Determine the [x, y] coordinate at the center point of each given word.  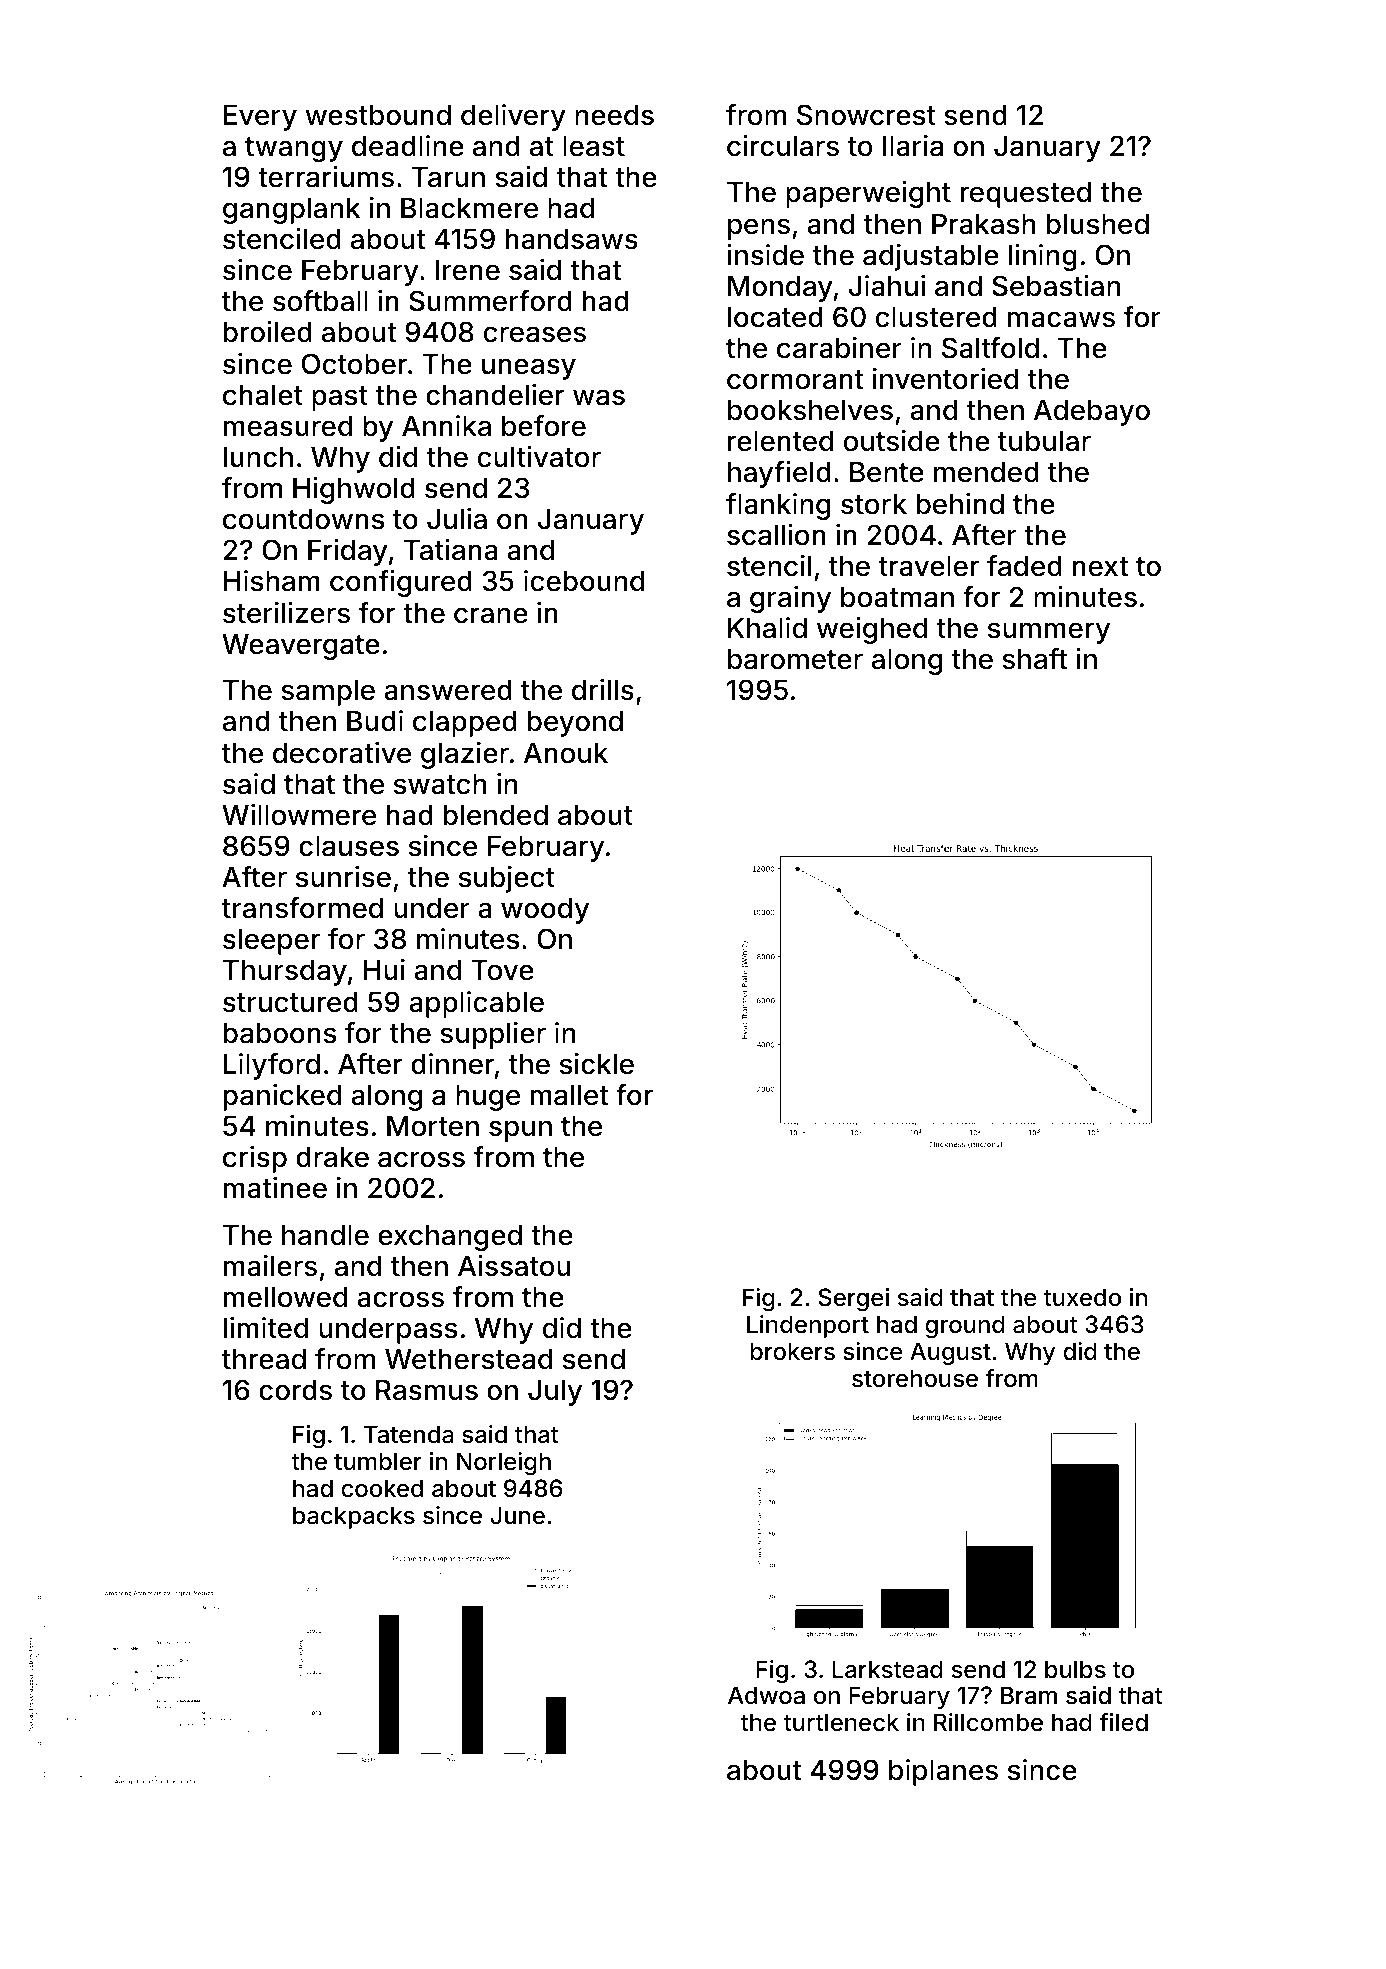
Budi [375, 721]
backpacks [354, 1517]
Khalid [767, 628]
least [594, 146]
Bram [1029, 1695]
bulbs [1075, 1669]
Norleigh [504, 1463]
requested [1026, 195]
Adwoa [766, 1695]
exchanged [450, 1238]
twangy [294, 149]
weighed [872, 630]
